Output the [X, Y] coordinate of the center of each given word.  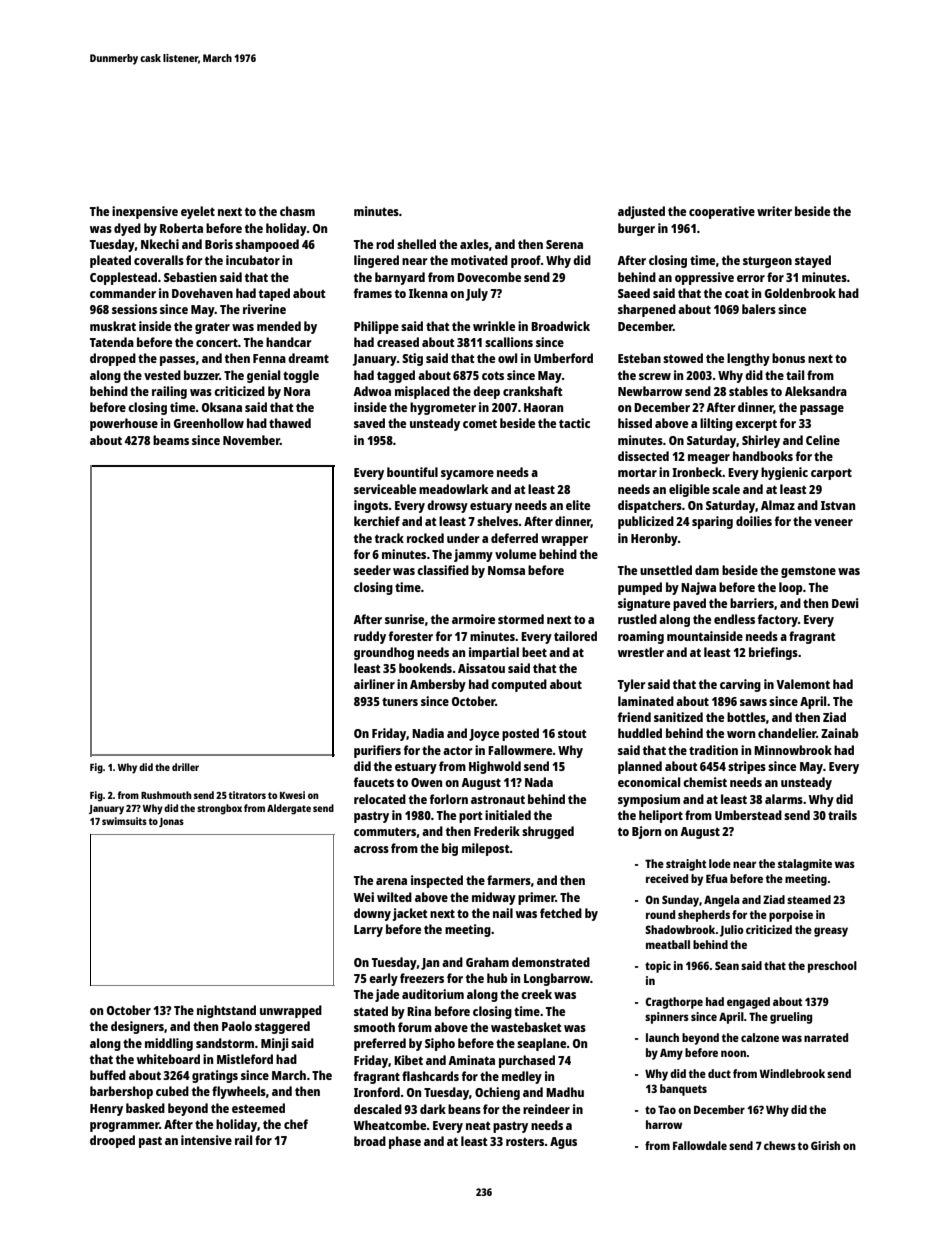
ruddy [370, 637]
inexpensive [145, 212]
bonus [788, 358]
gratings [215, 1076]
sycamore [467, 475]
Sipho [440, 1044]
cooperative [722, 212]
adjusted [641, 212]
